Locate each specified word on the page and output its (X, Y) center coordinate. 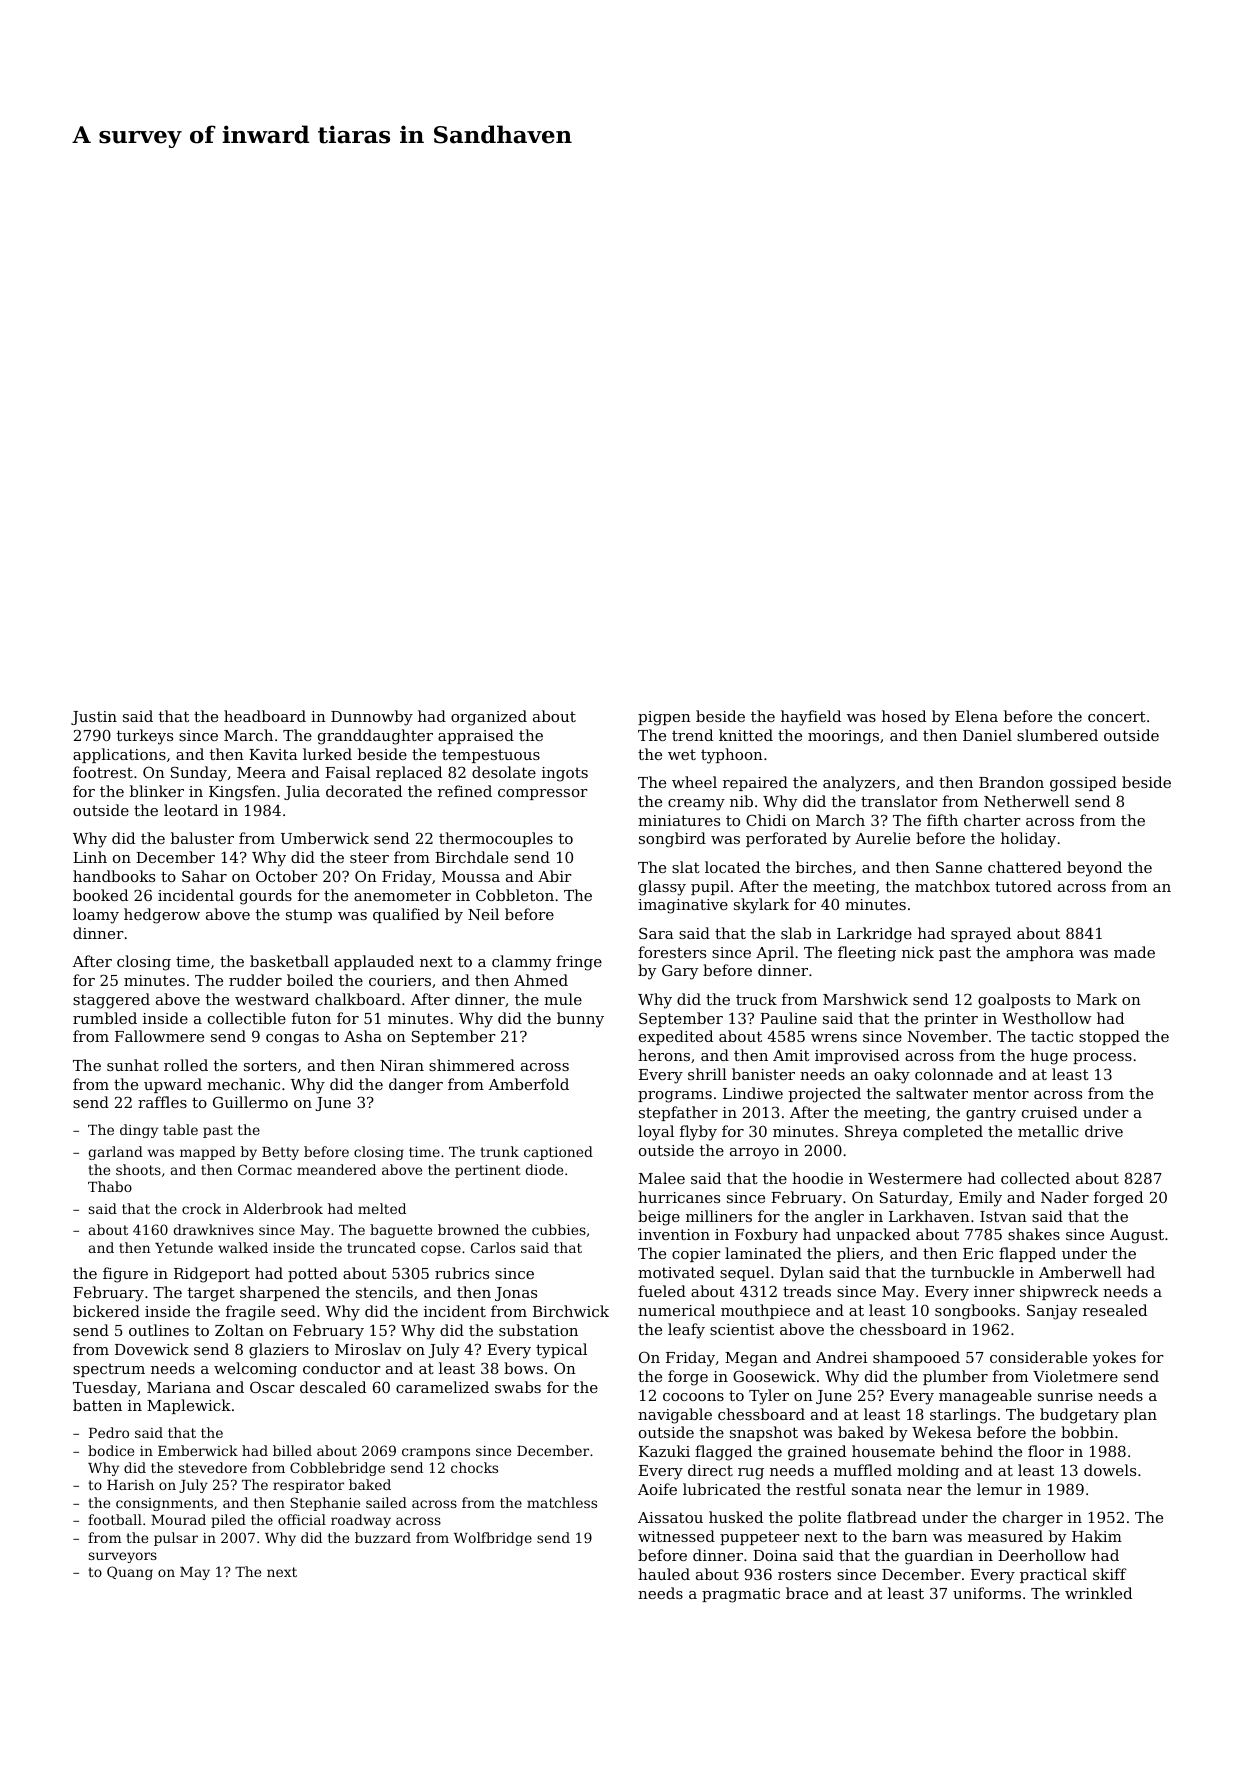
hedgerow (162, 916)
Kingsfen (242, 793)
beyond (1094, 869)
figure (125, 1275)
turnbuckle (972, 1272)
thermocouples (496, 839)
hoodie (817, 1178)
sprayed (981, 935)
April (775, 953)
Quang (130, 1573)
